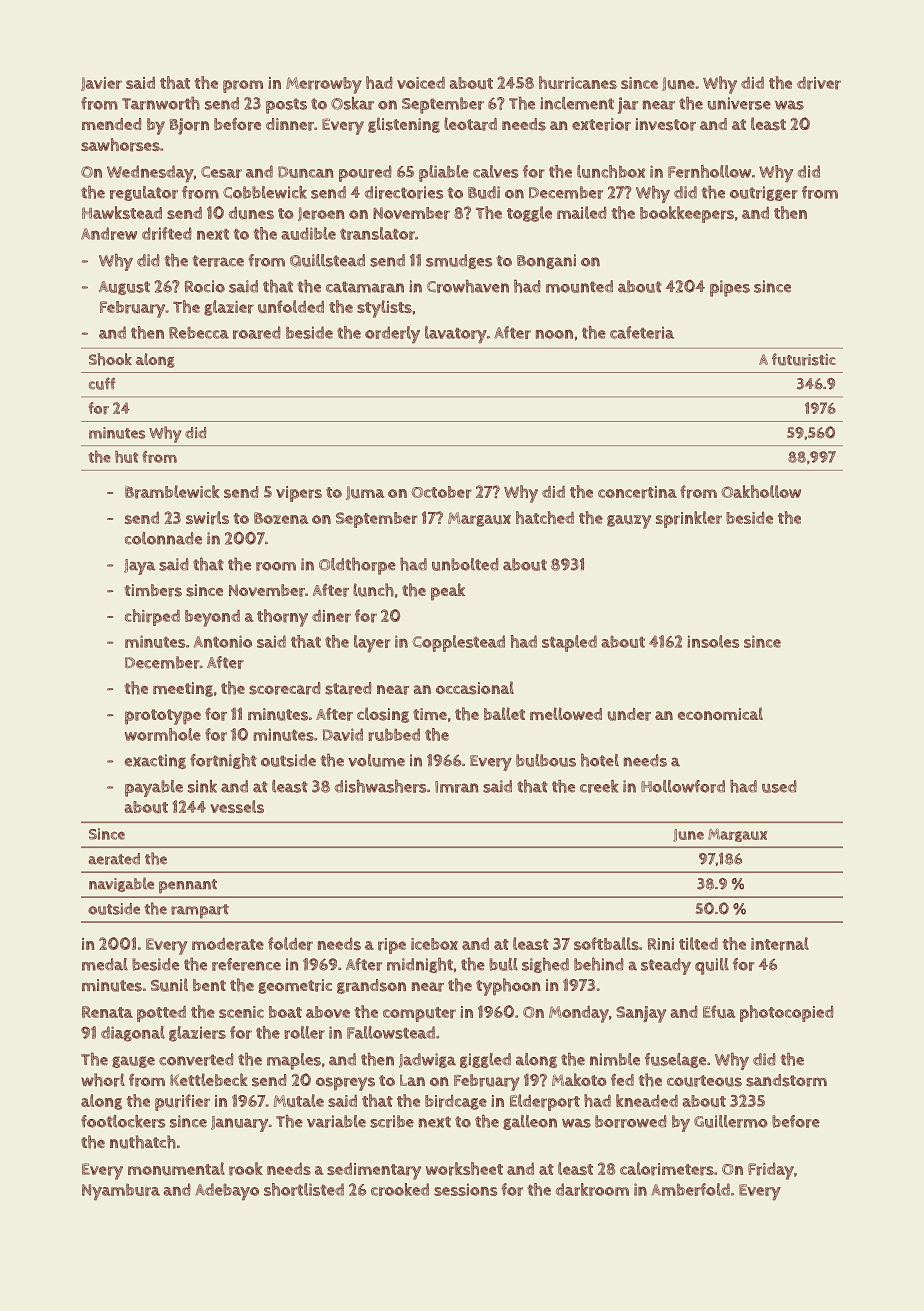 The image size is (924, 1311). What do you see at coordinates (545, 965) in the document?
I see `sighed` at bounding box center [545, 965].
